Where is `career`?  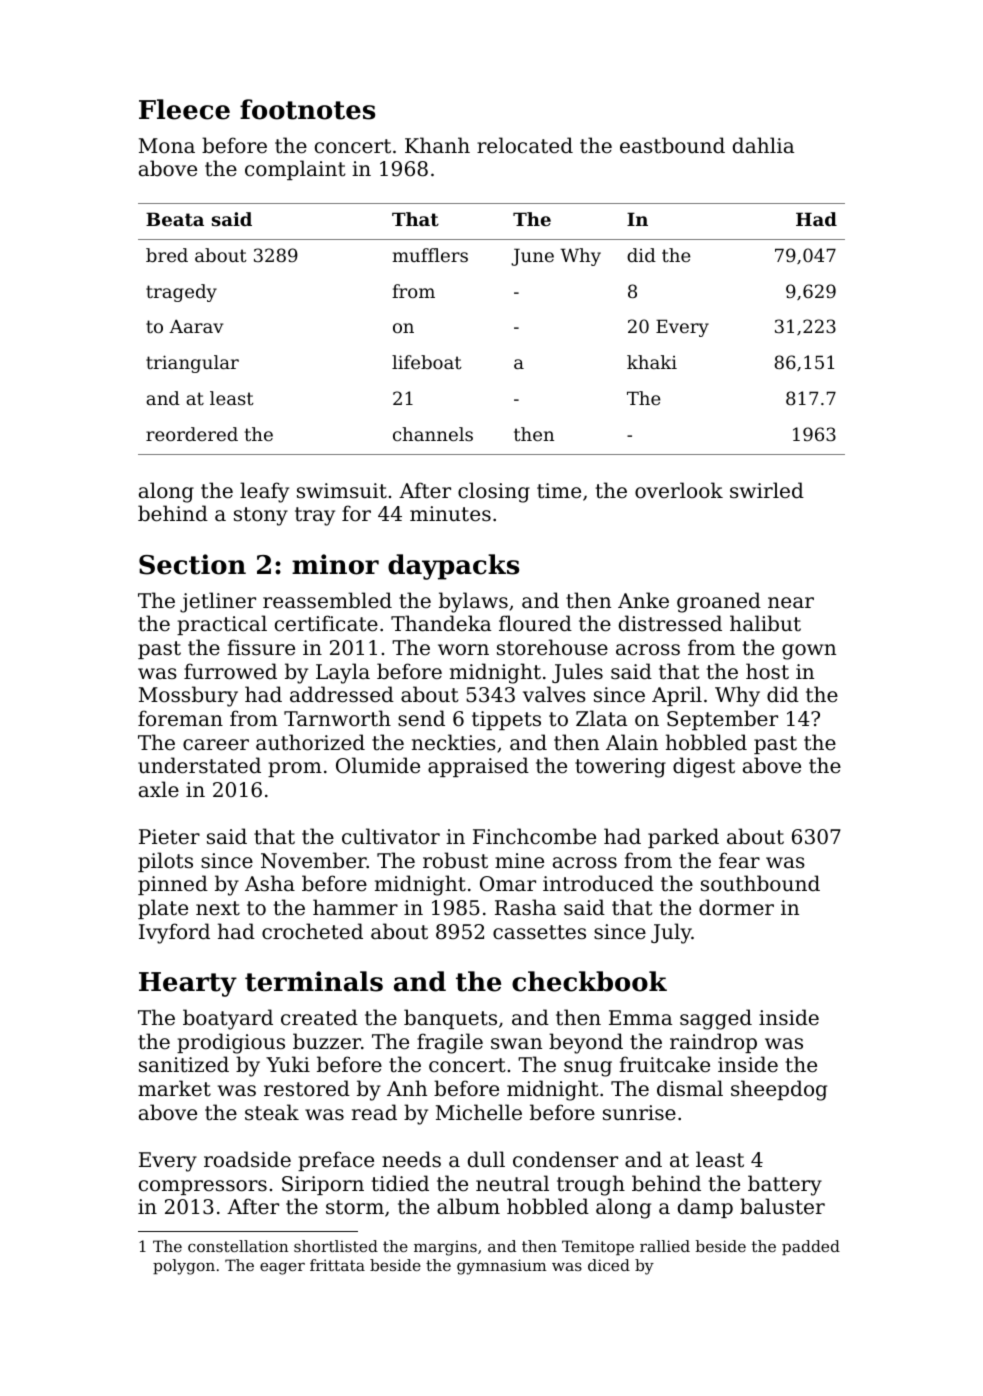 career is located at coordinates (216, 745).
